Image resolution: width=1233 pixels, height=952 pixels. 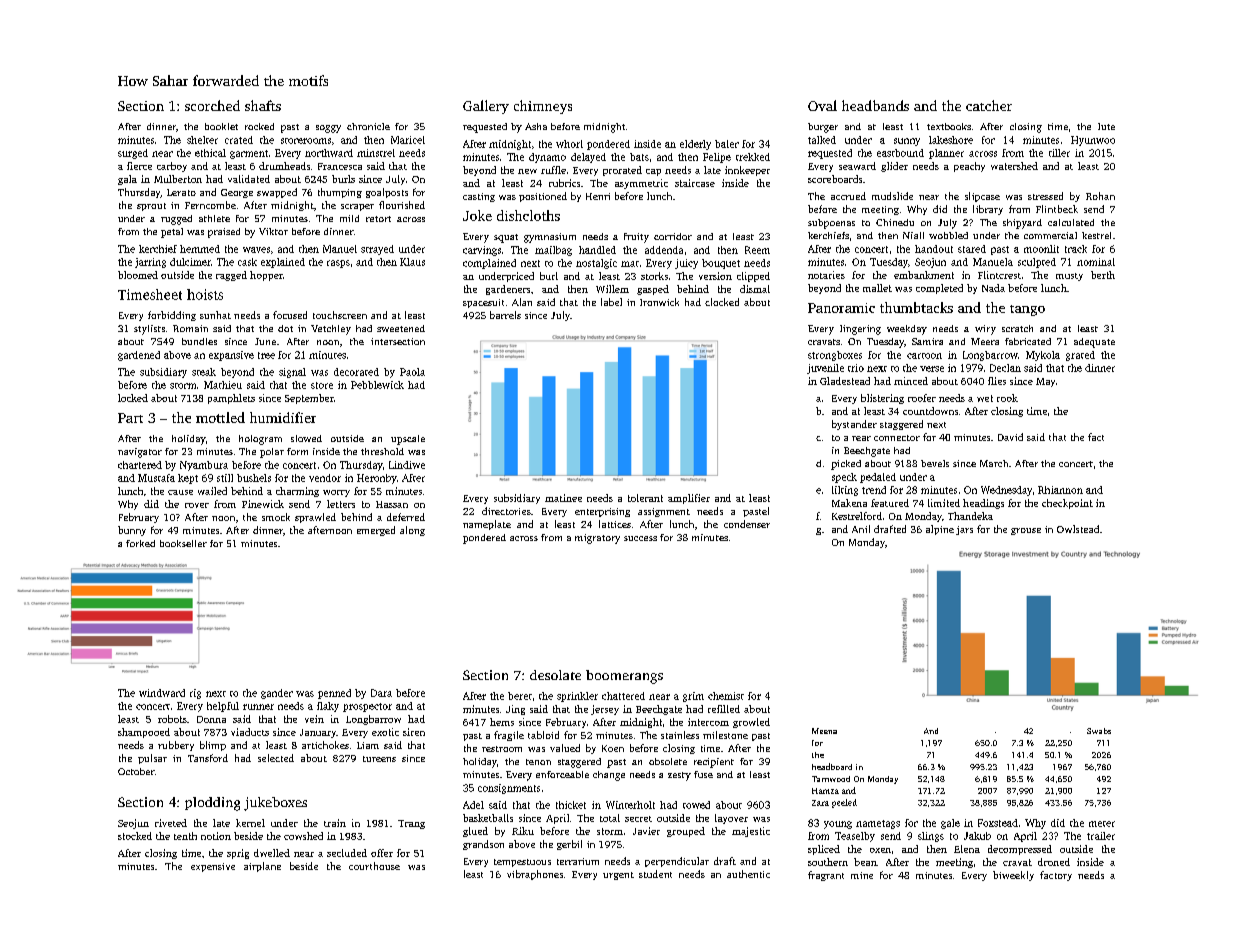 I want to click on Teaselby, so click(x=855, y=837).
